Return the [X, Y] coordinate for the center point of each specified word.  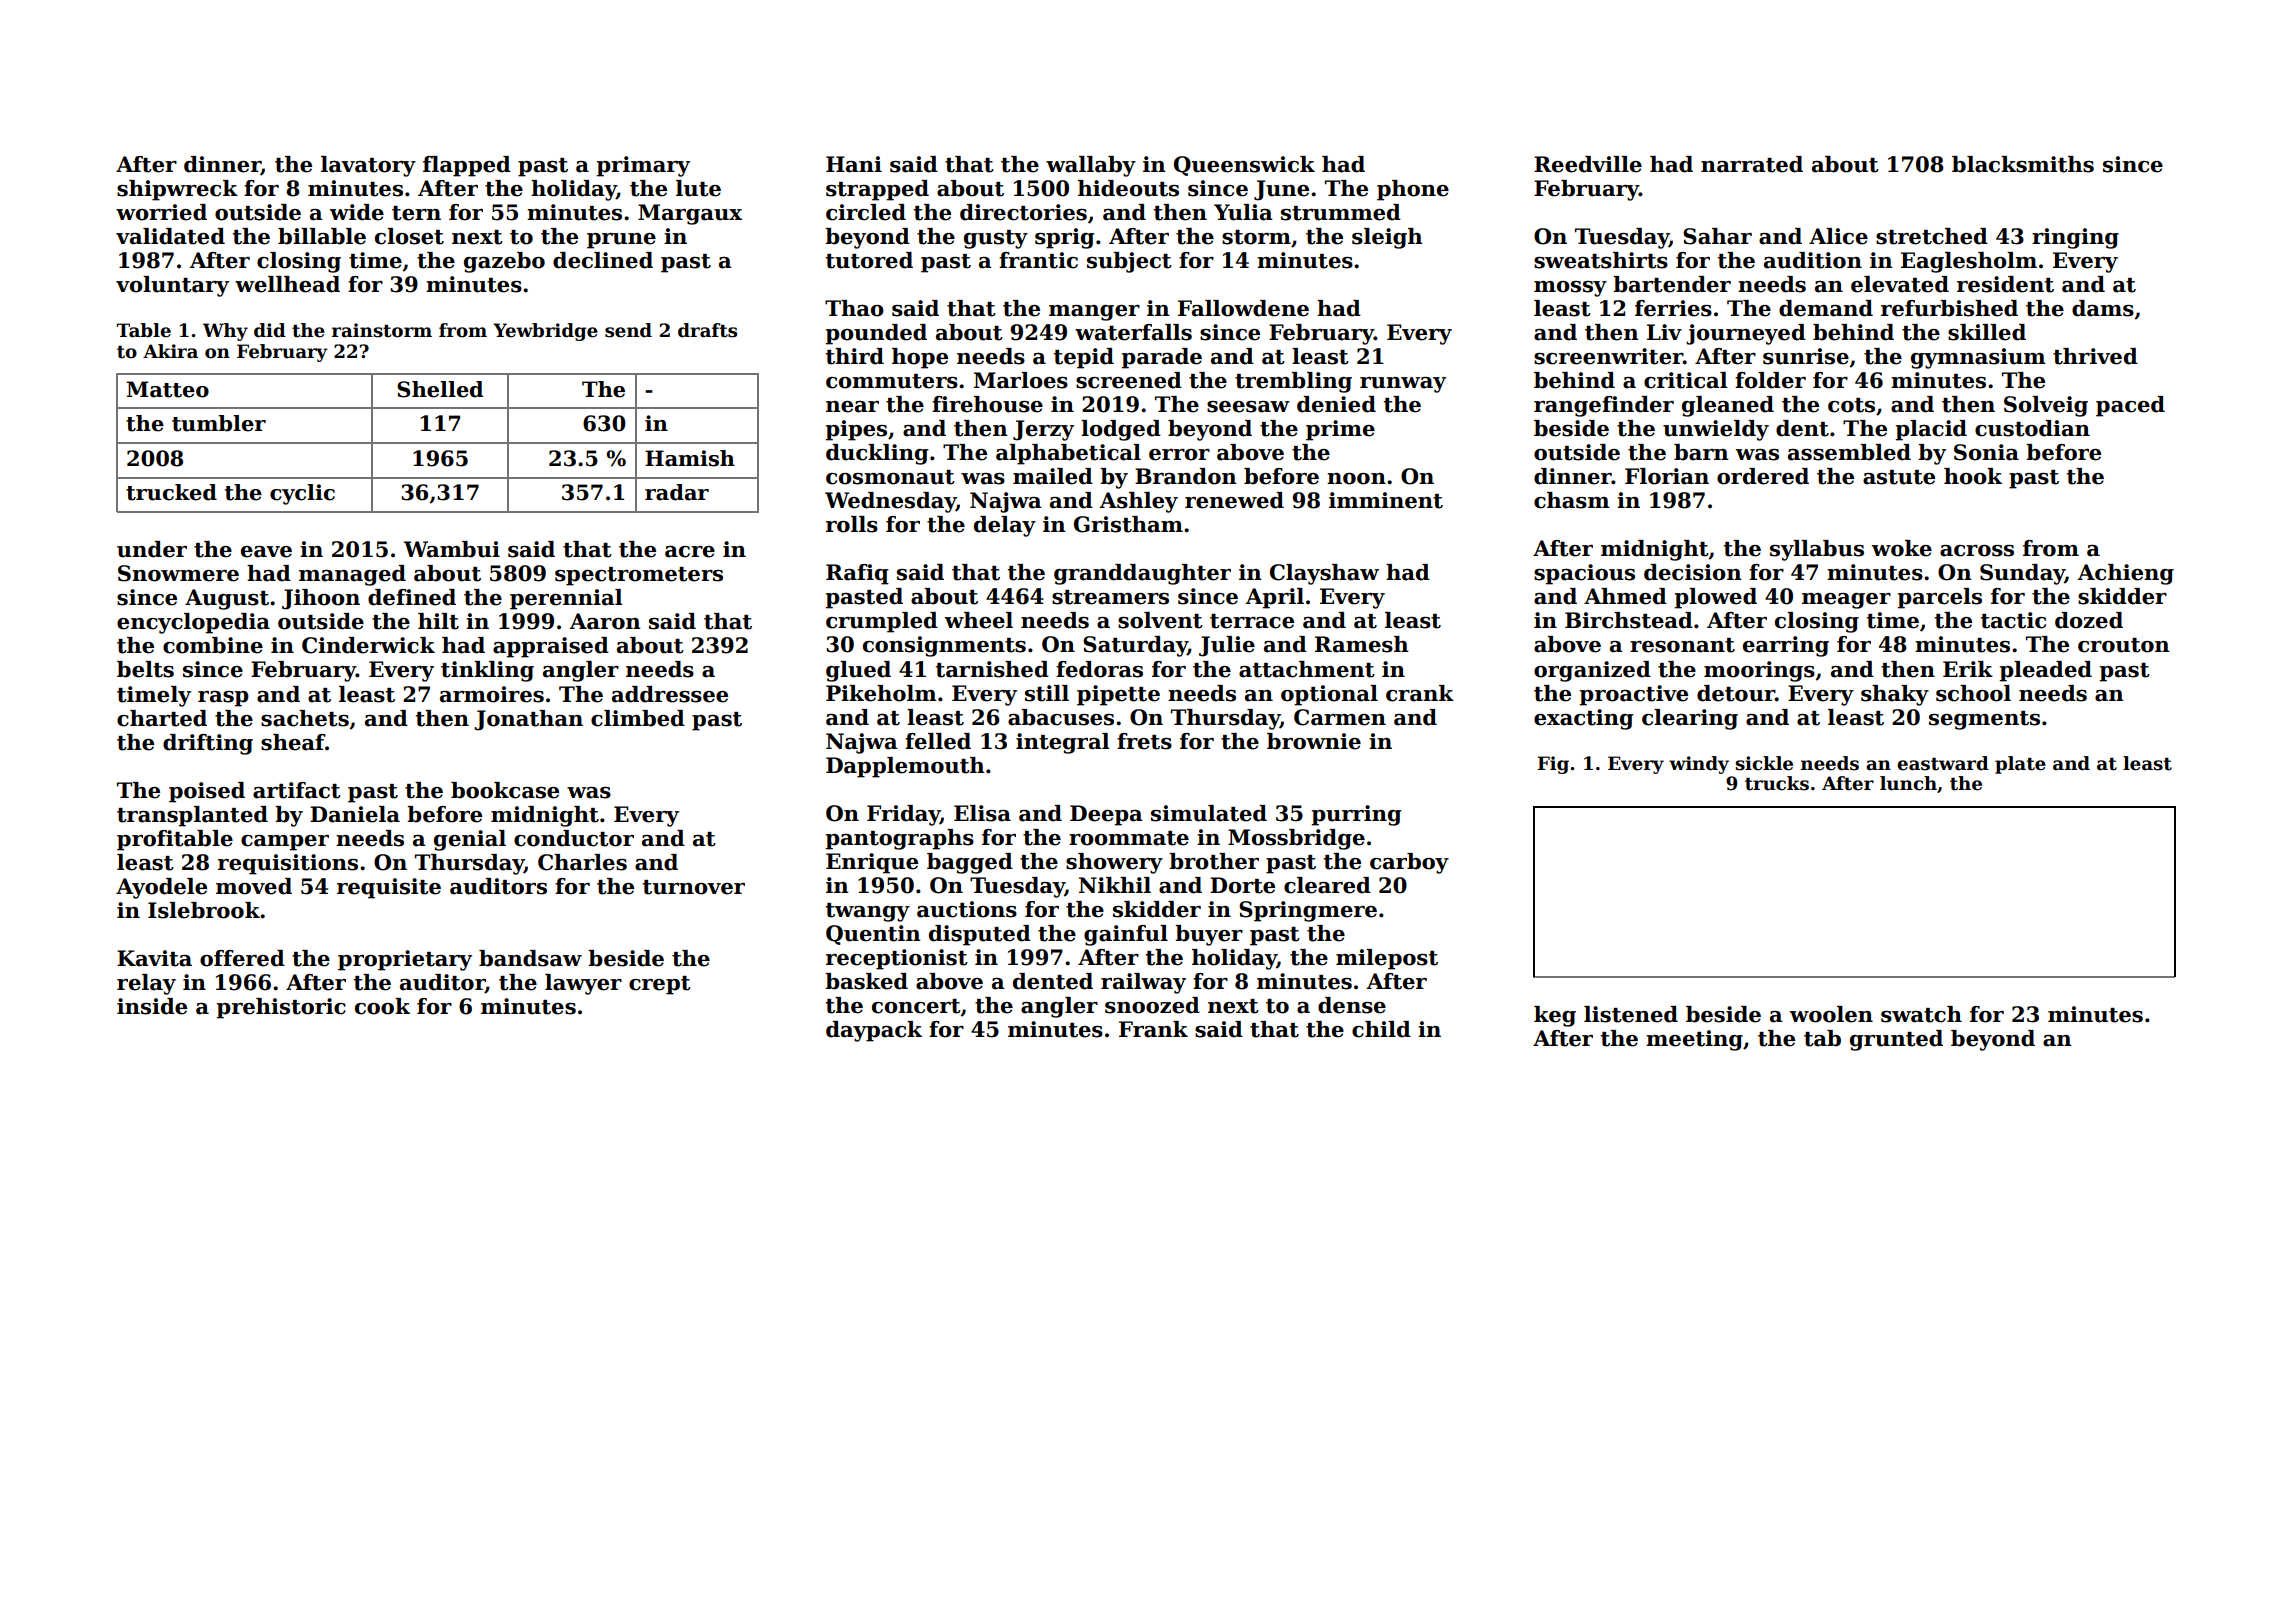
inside [152, 1006]
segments [1984, 720]
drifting [208, 744]
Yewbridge [545, 332]
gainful [1126, 935]
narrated [1752, 164]
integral [1062, 743]
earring [1786, 646]
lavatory [368, 166]
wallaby [1091, 166]
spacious [1584, 574]
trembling [1293, 382]
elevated [1900, 284]
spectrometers [639, 576]
